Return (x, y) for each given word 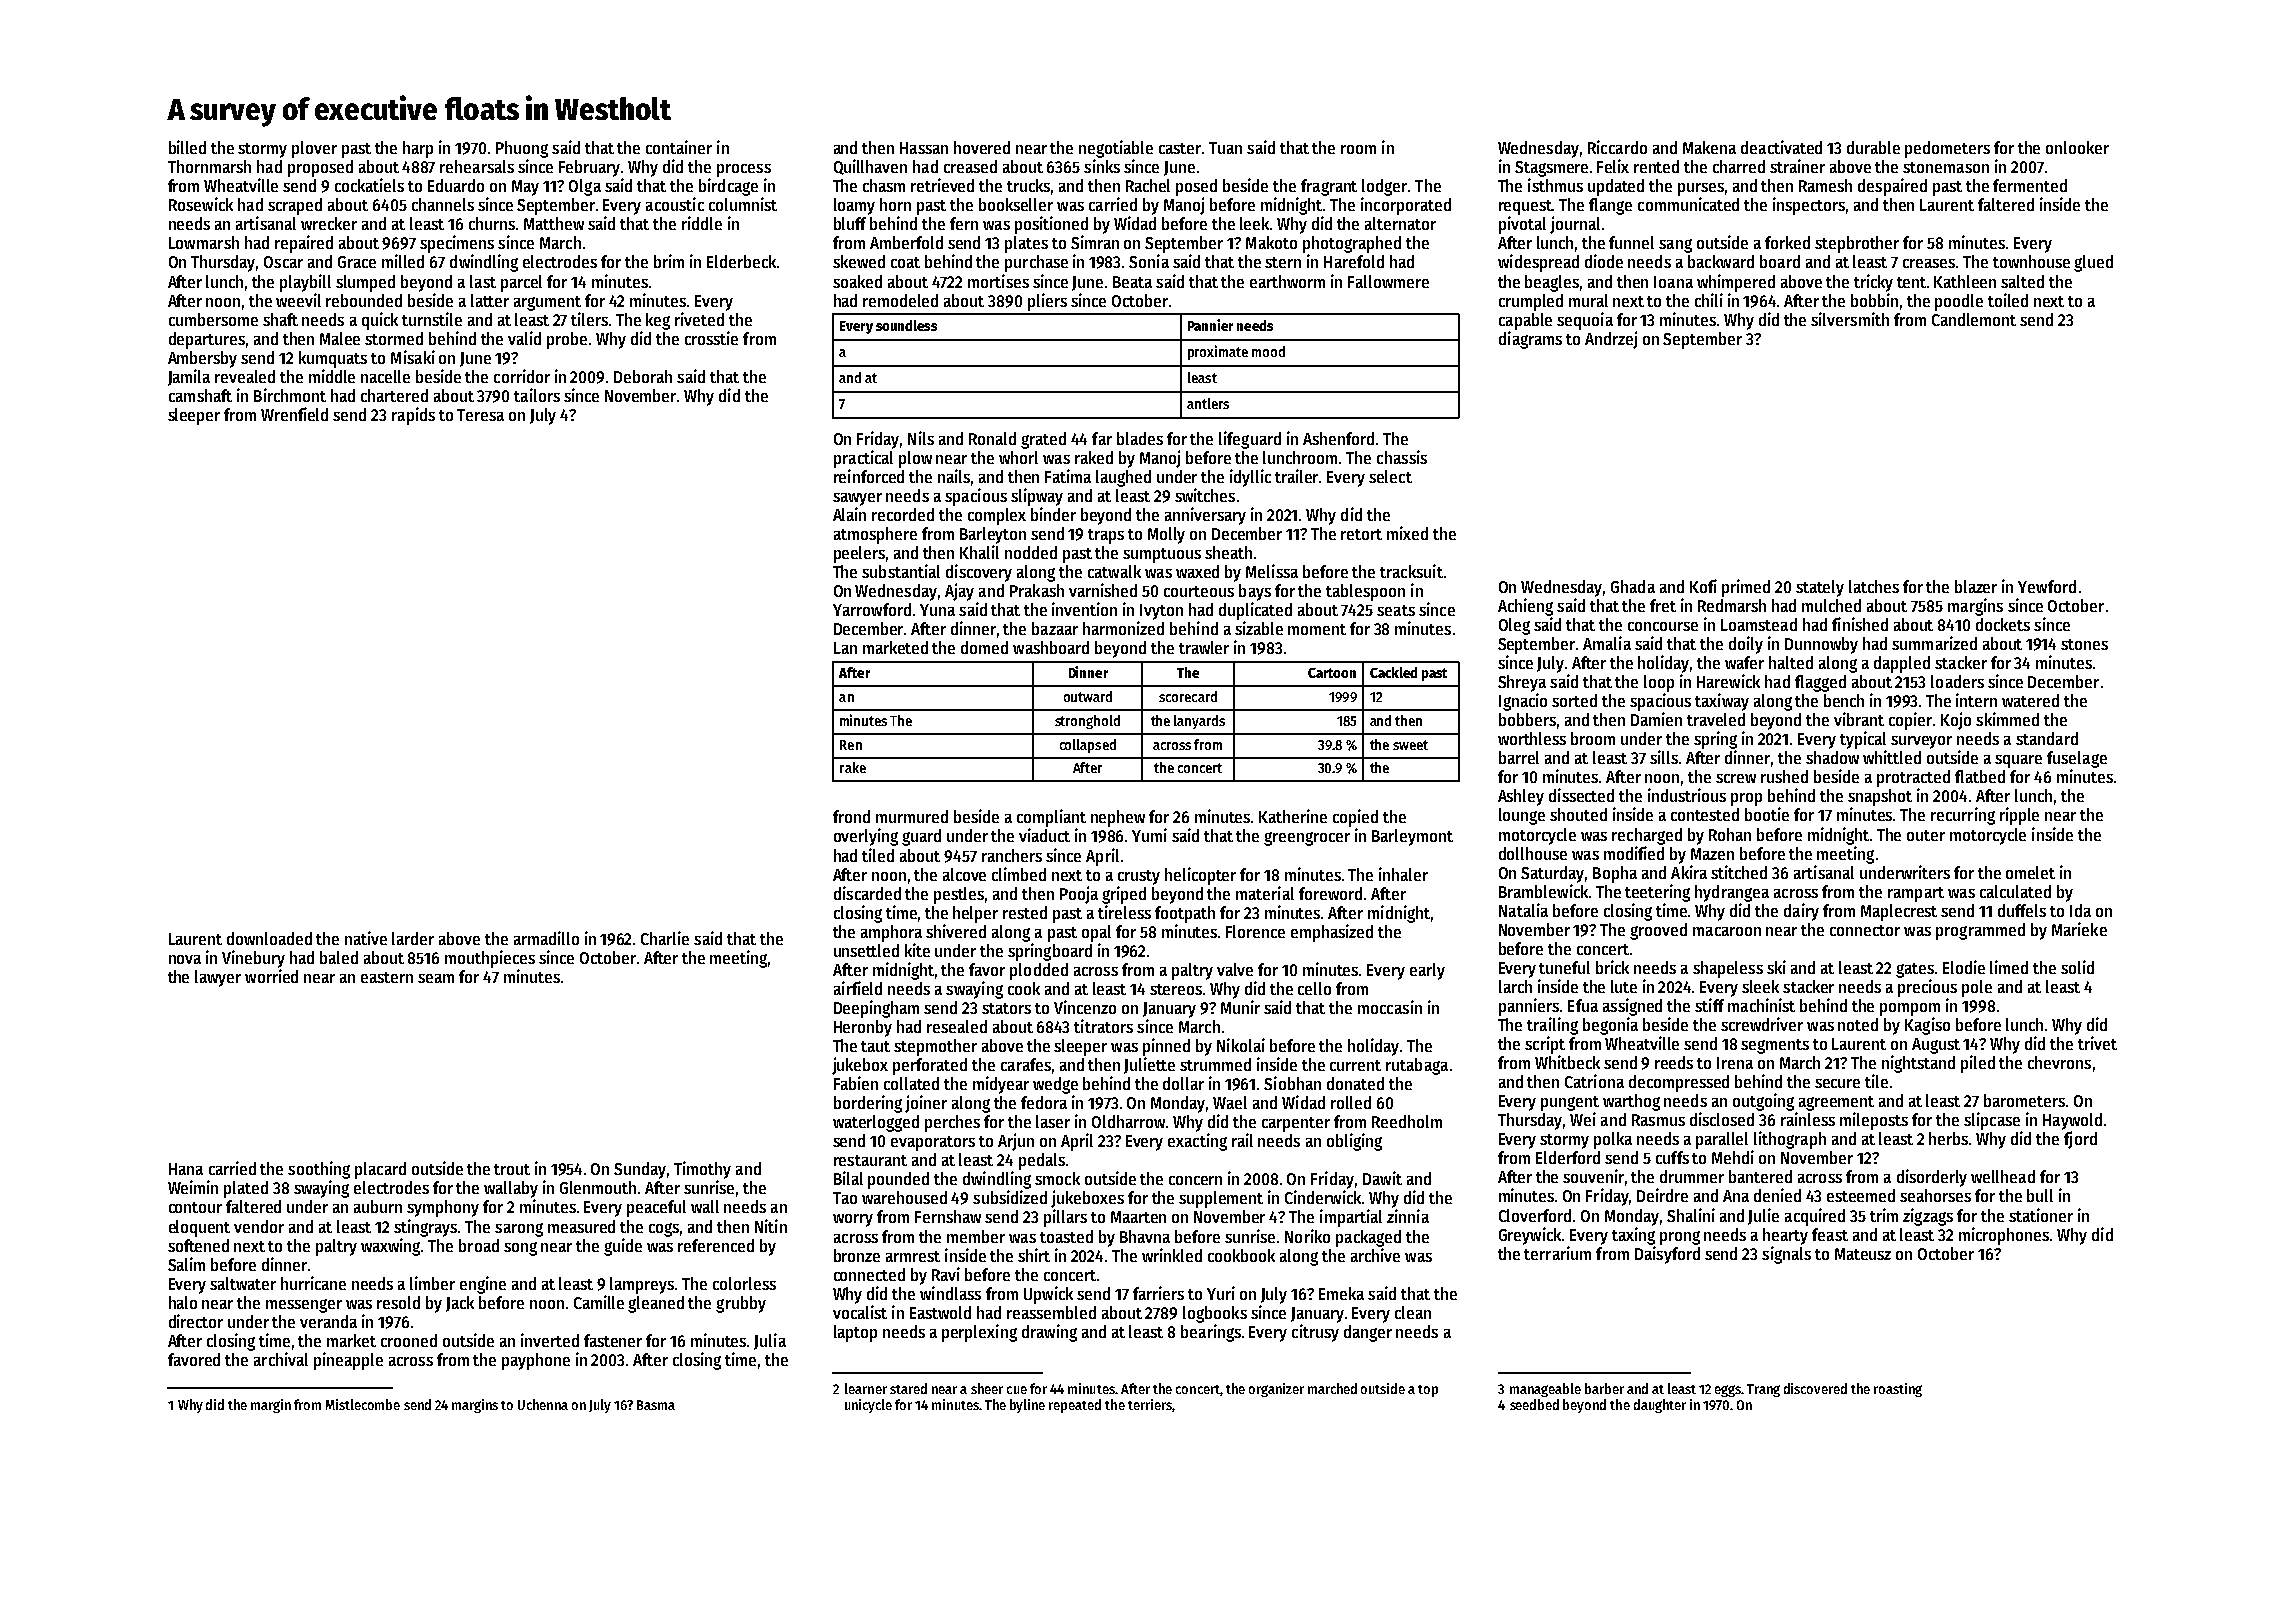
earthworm (1287, 281)
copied (1355, 818)
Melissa (1272, 571)
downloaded (269, 938)
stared (908, 1388)
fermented (2030, 185)
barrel (1519, 757)
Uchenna (543, 1404)
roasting (1898, 1390)
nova (185, 959)
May (525, 188)
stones (2084, 644)
